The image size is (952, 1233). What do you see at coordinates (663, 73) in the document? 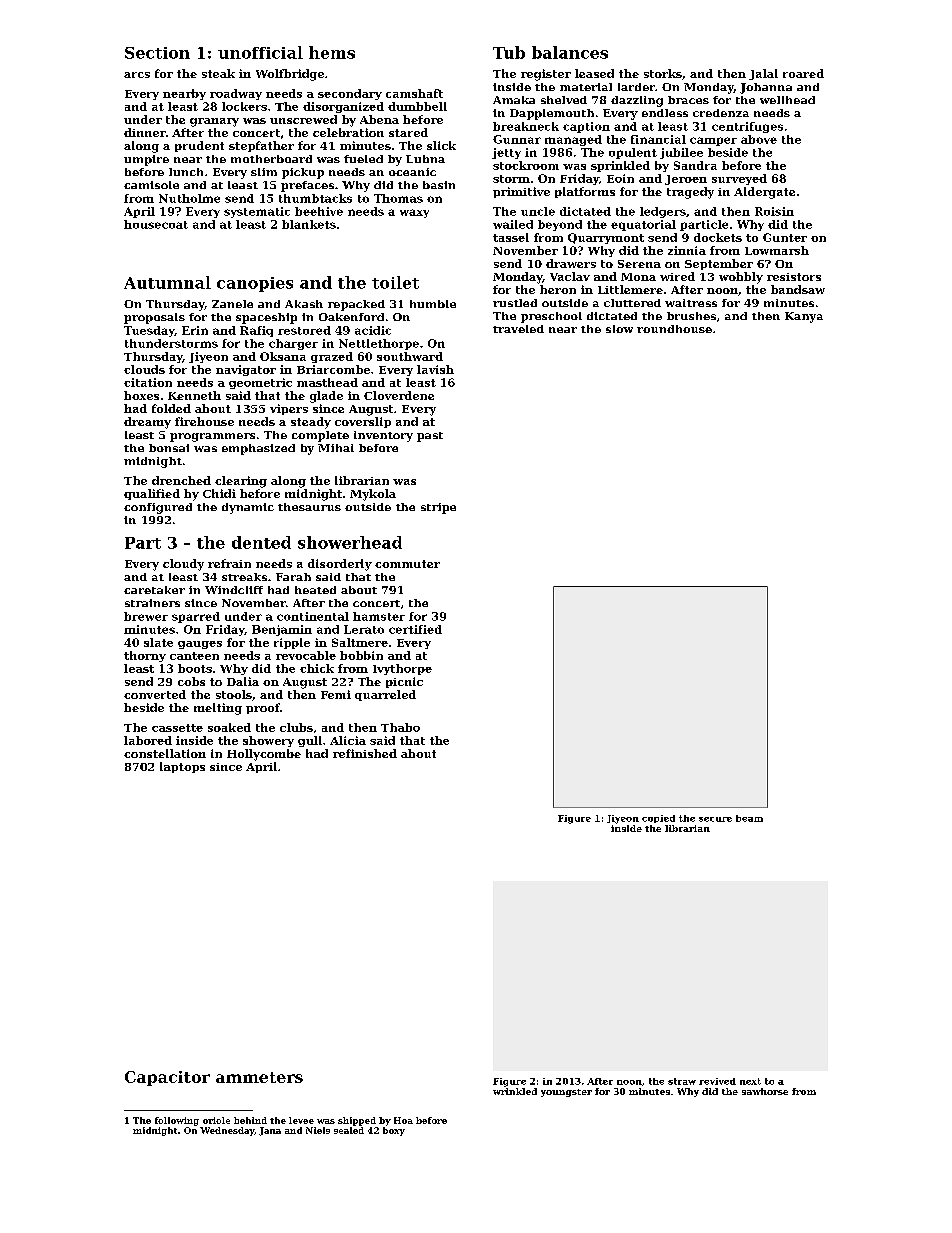
I see `storks` at bounding box center [663, 73].
